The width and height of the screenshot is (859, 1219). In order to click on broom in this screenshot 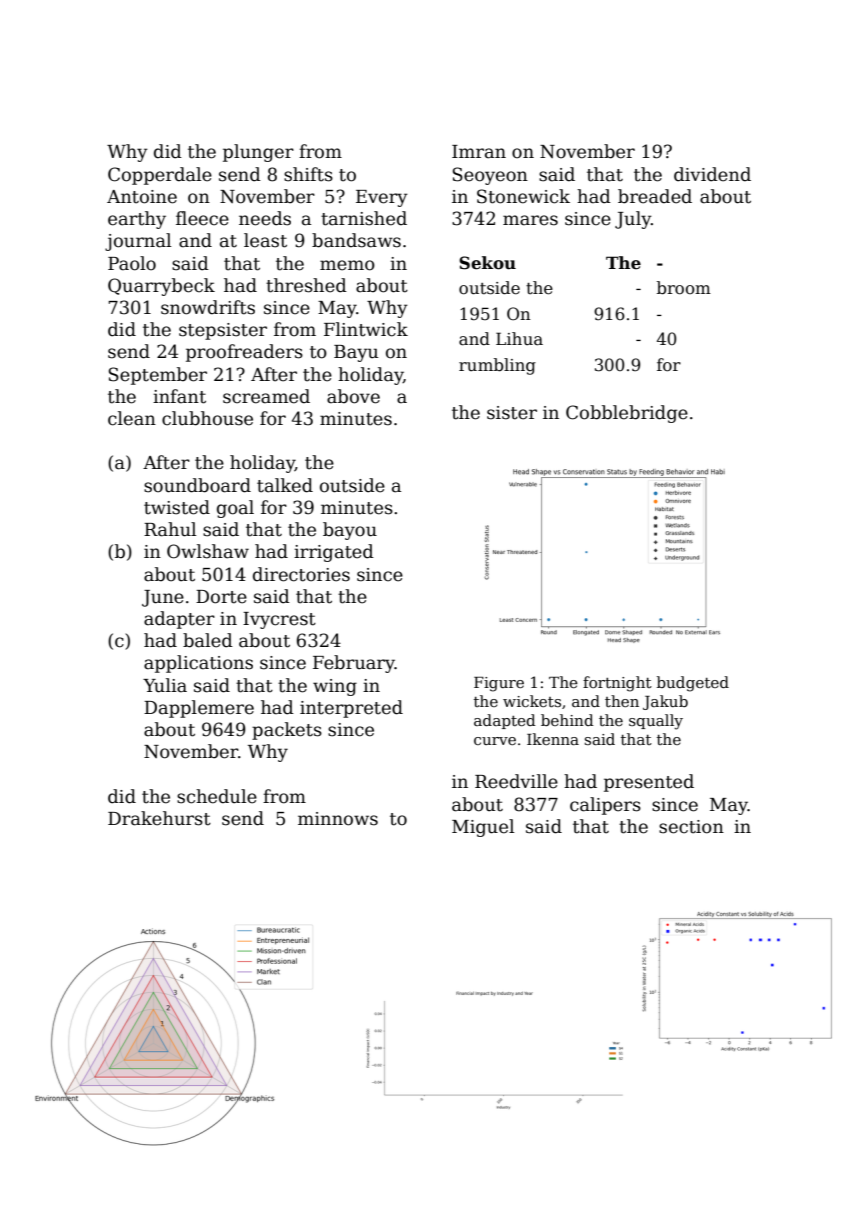, I will do `click(684, 288)`.
